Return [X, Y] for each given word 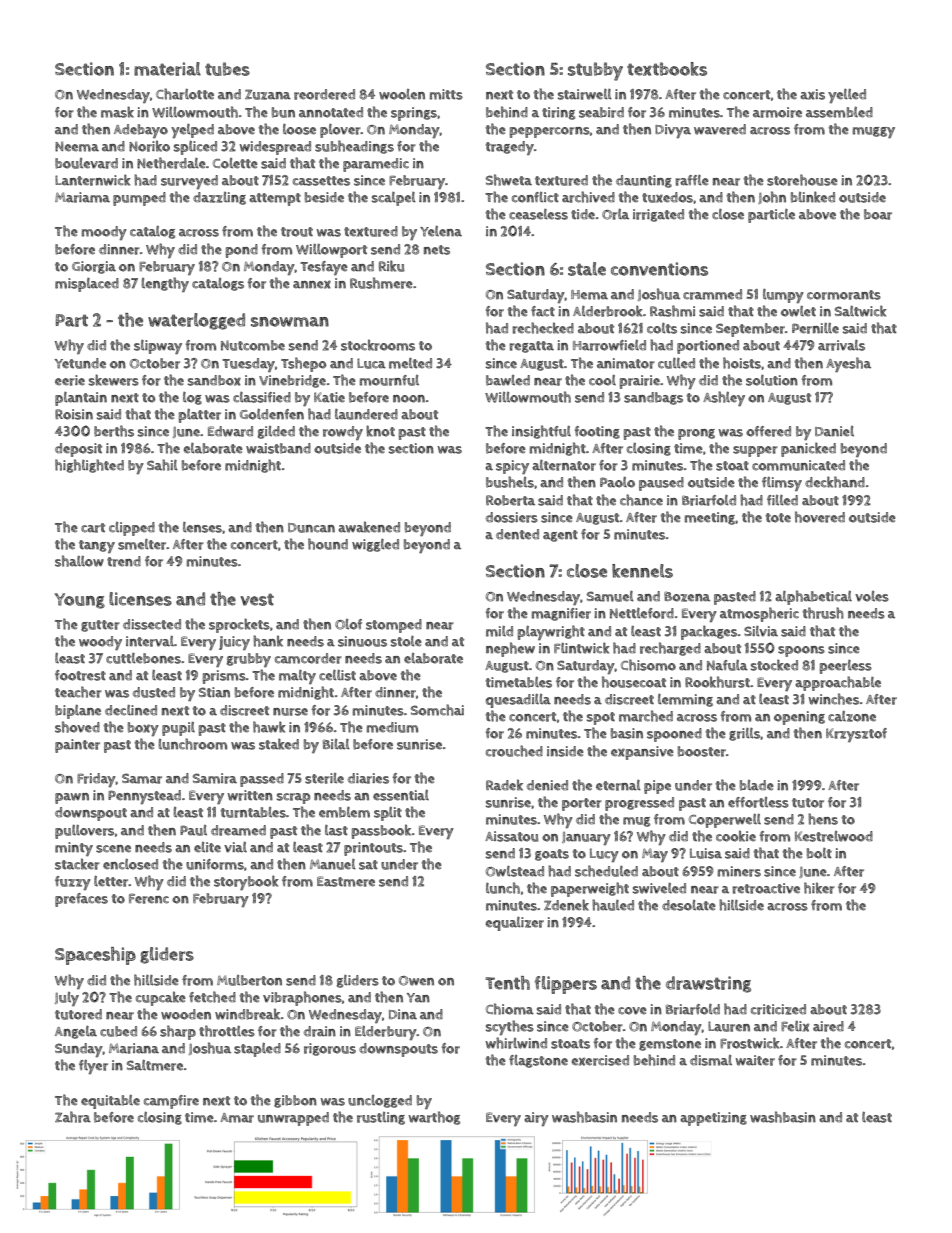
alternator [564, 465]
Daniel [834, 431]
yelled [847, 96]
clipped [132, 529]
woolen [402, 94]
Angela [76, 1032]
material [167, 69]
